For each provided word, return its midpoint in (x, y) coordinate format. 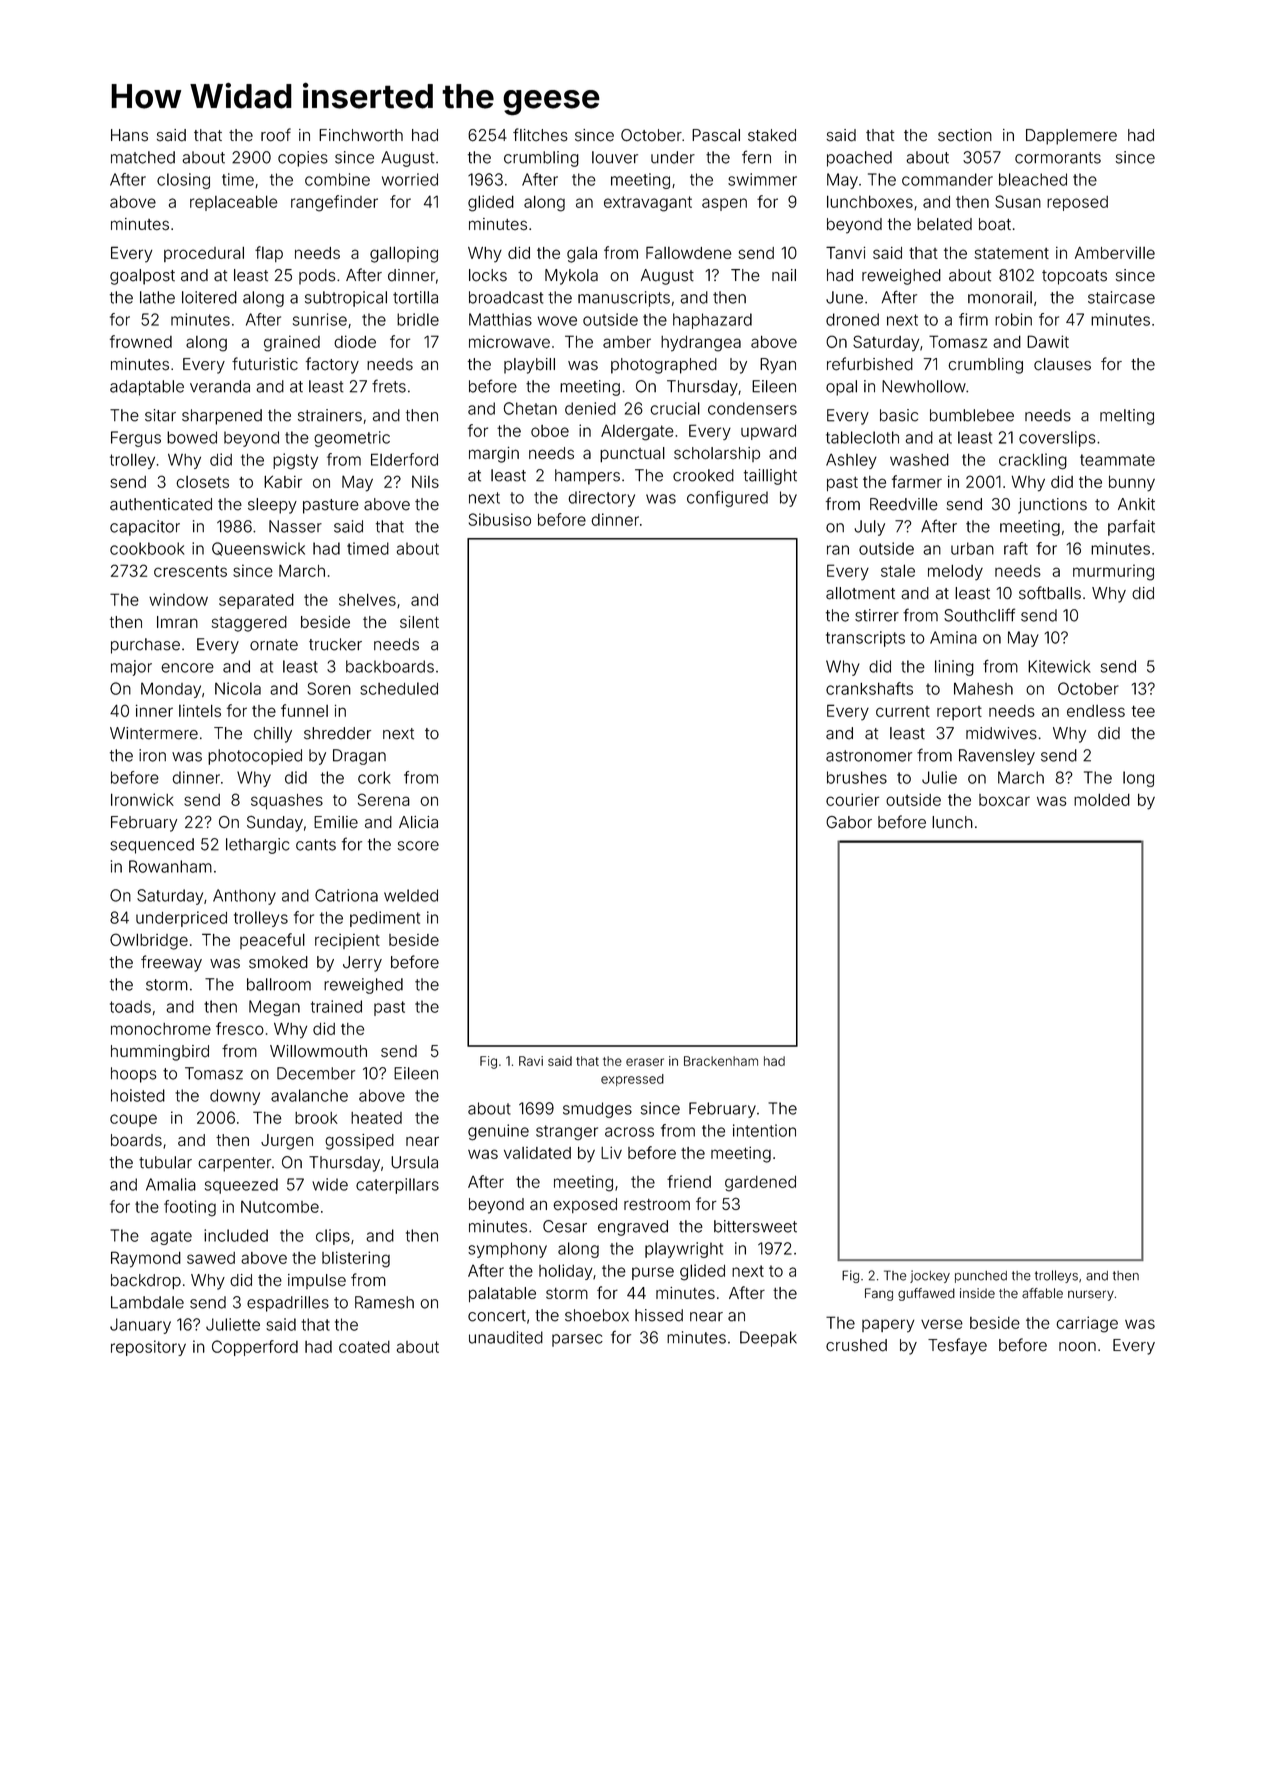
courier (852, 799)
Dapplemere (1071, 137)
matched (143, 157)
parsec (577, 1340)
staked (772, 135)
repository (148, 1348)
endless (1096, 711)
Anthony (244, 897)
